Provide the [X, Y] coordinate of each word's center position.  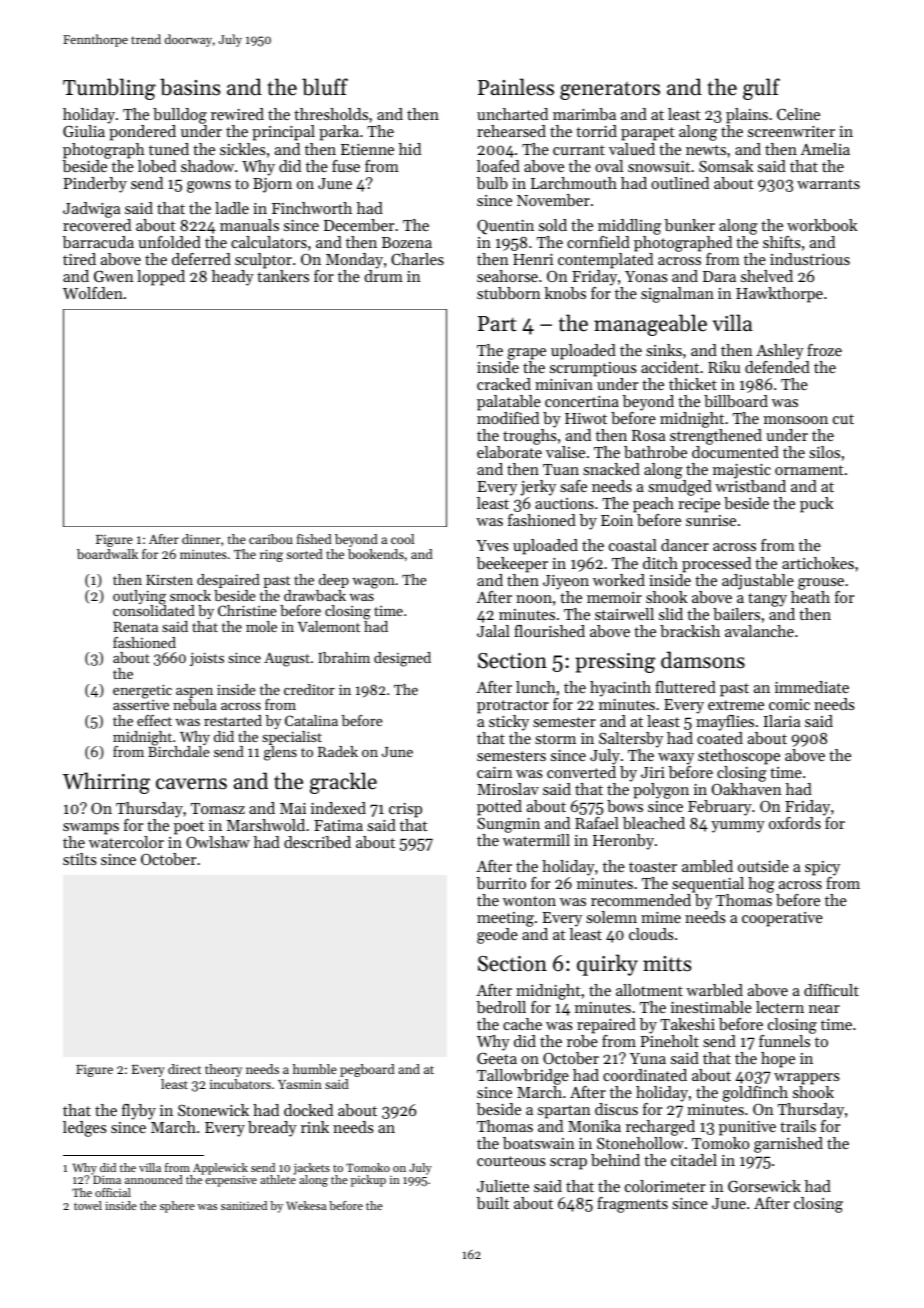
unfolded [169, 242]
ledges [85, 1129]
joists [207, 659]
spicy [822, 868]
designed [402, 659]
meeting [505, 919]
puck [816, 505]
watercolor [126, 842]
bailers [736, 614]
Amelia [825, 149]
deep [334, 581]
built [492, 1203]
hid [410, 149]
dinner [201, 539]
